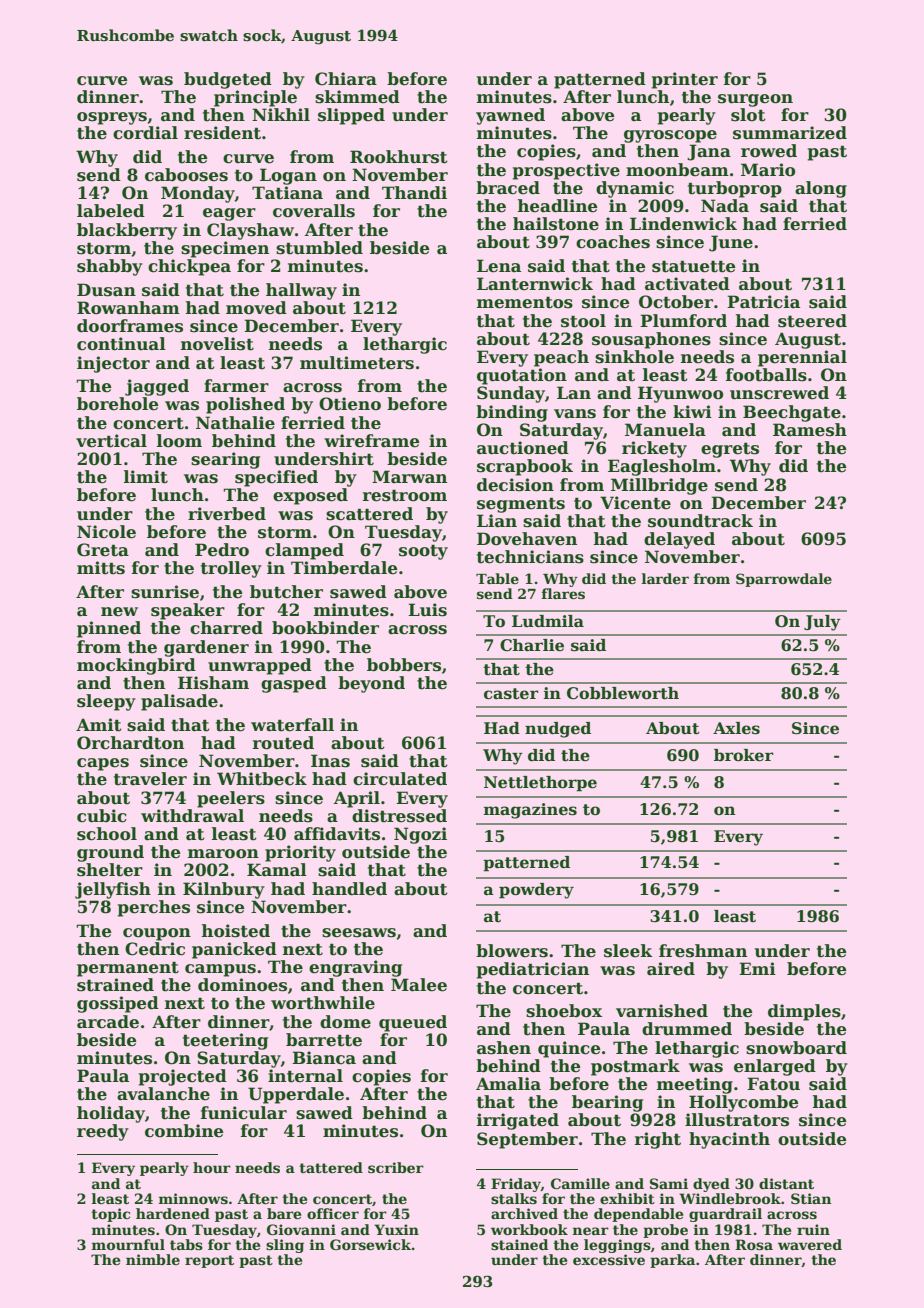 This screenshot has width=924, height=1308. What do you see at coordinates (173, 1213) in the screenshot?
I see `hardened` at bounding box center [173, 1213].
